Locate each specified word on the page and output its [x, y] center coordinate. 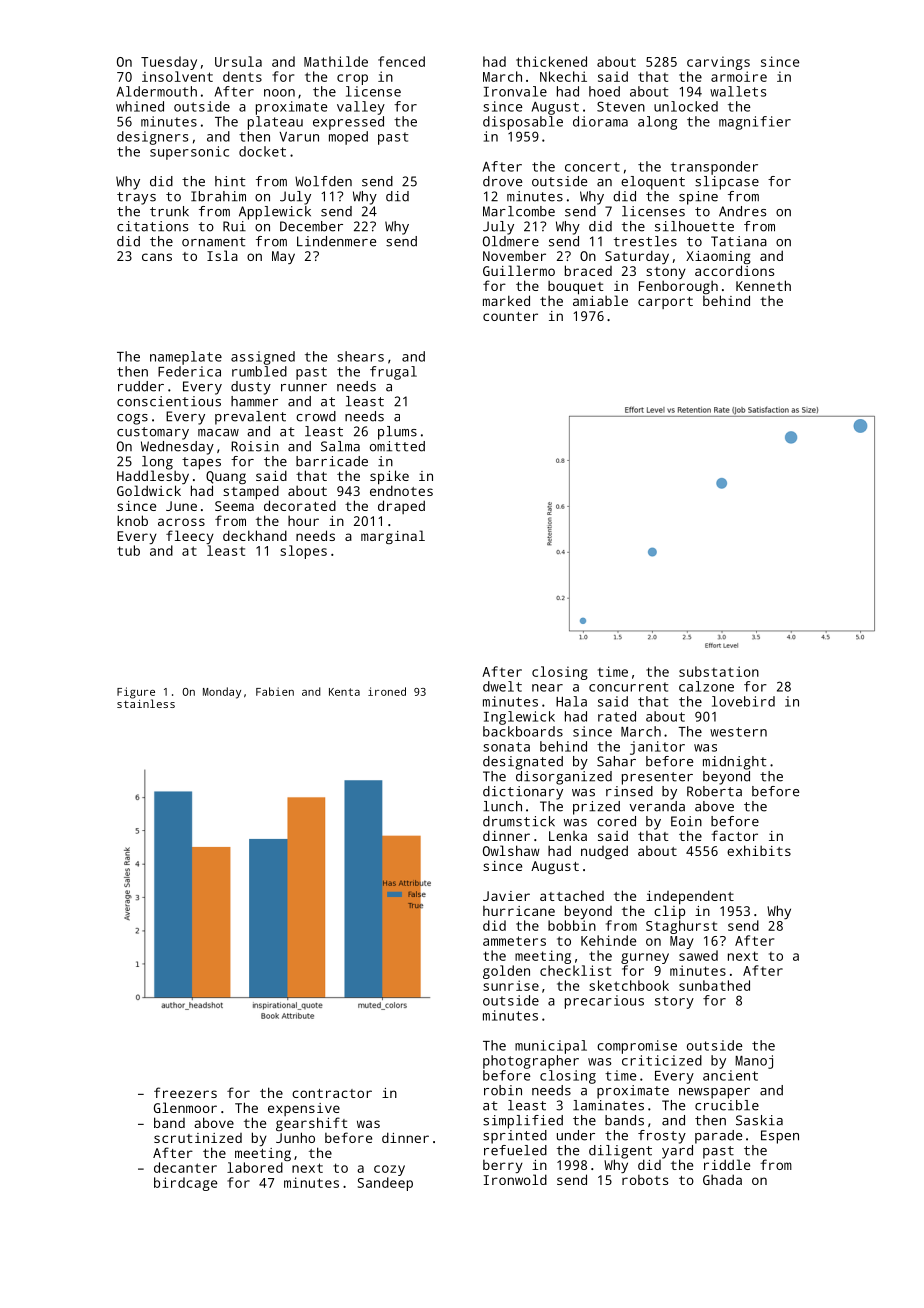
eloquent [653, 183]
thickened [551, 61]
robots [645, 1180]
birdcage [185, 1184]
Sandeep [385, 1184]
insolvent [177, 76]
